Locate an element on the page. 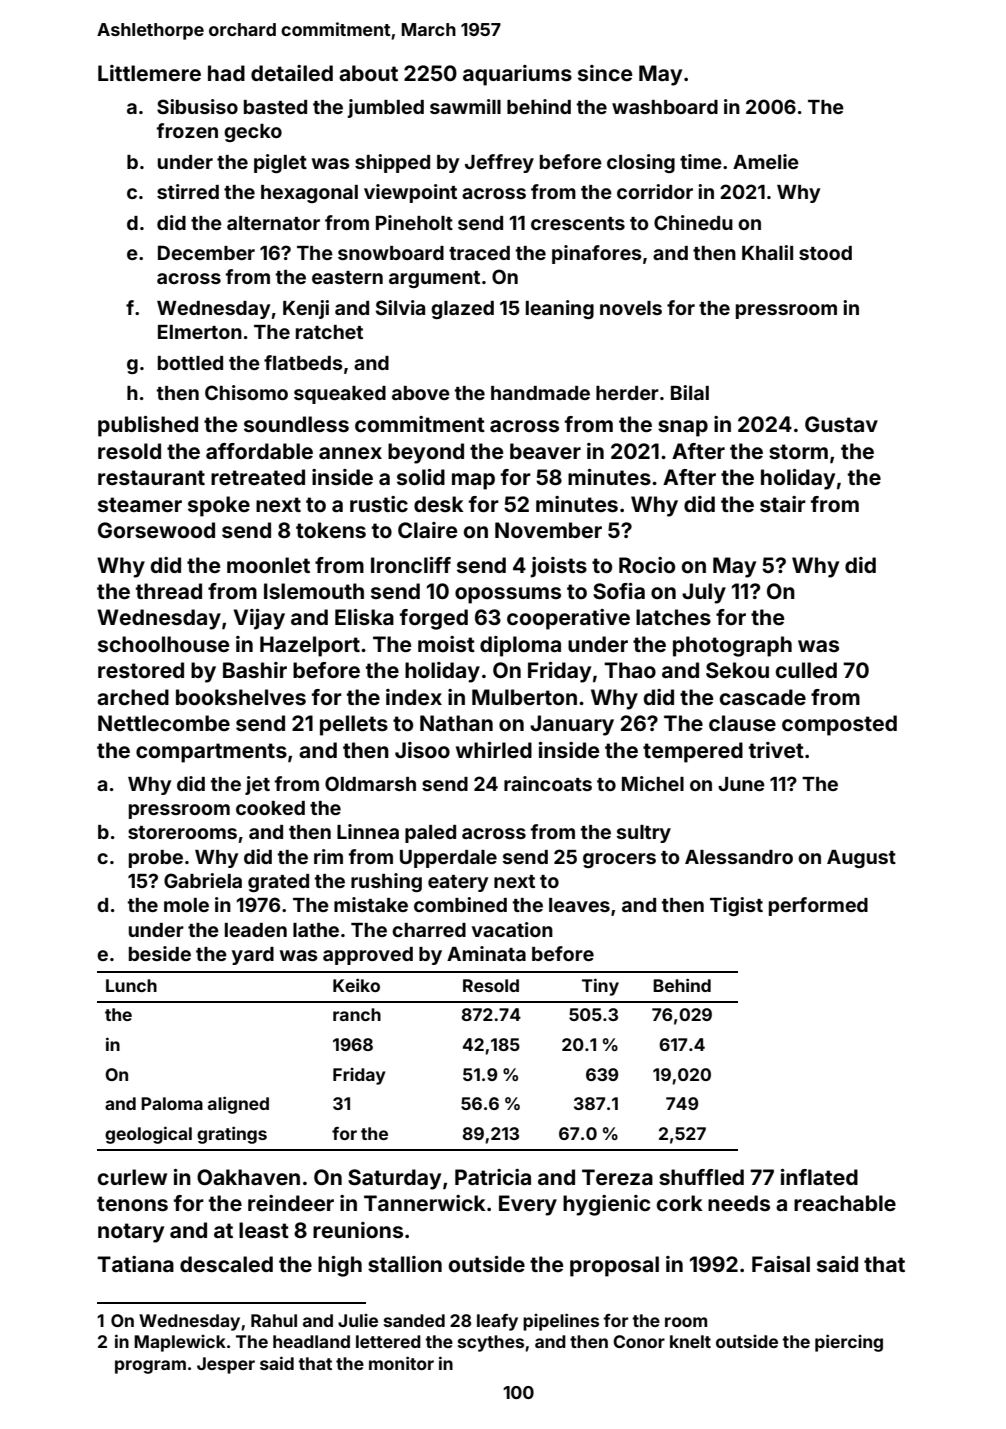  reachable is located at coordinates (845, 1203).
